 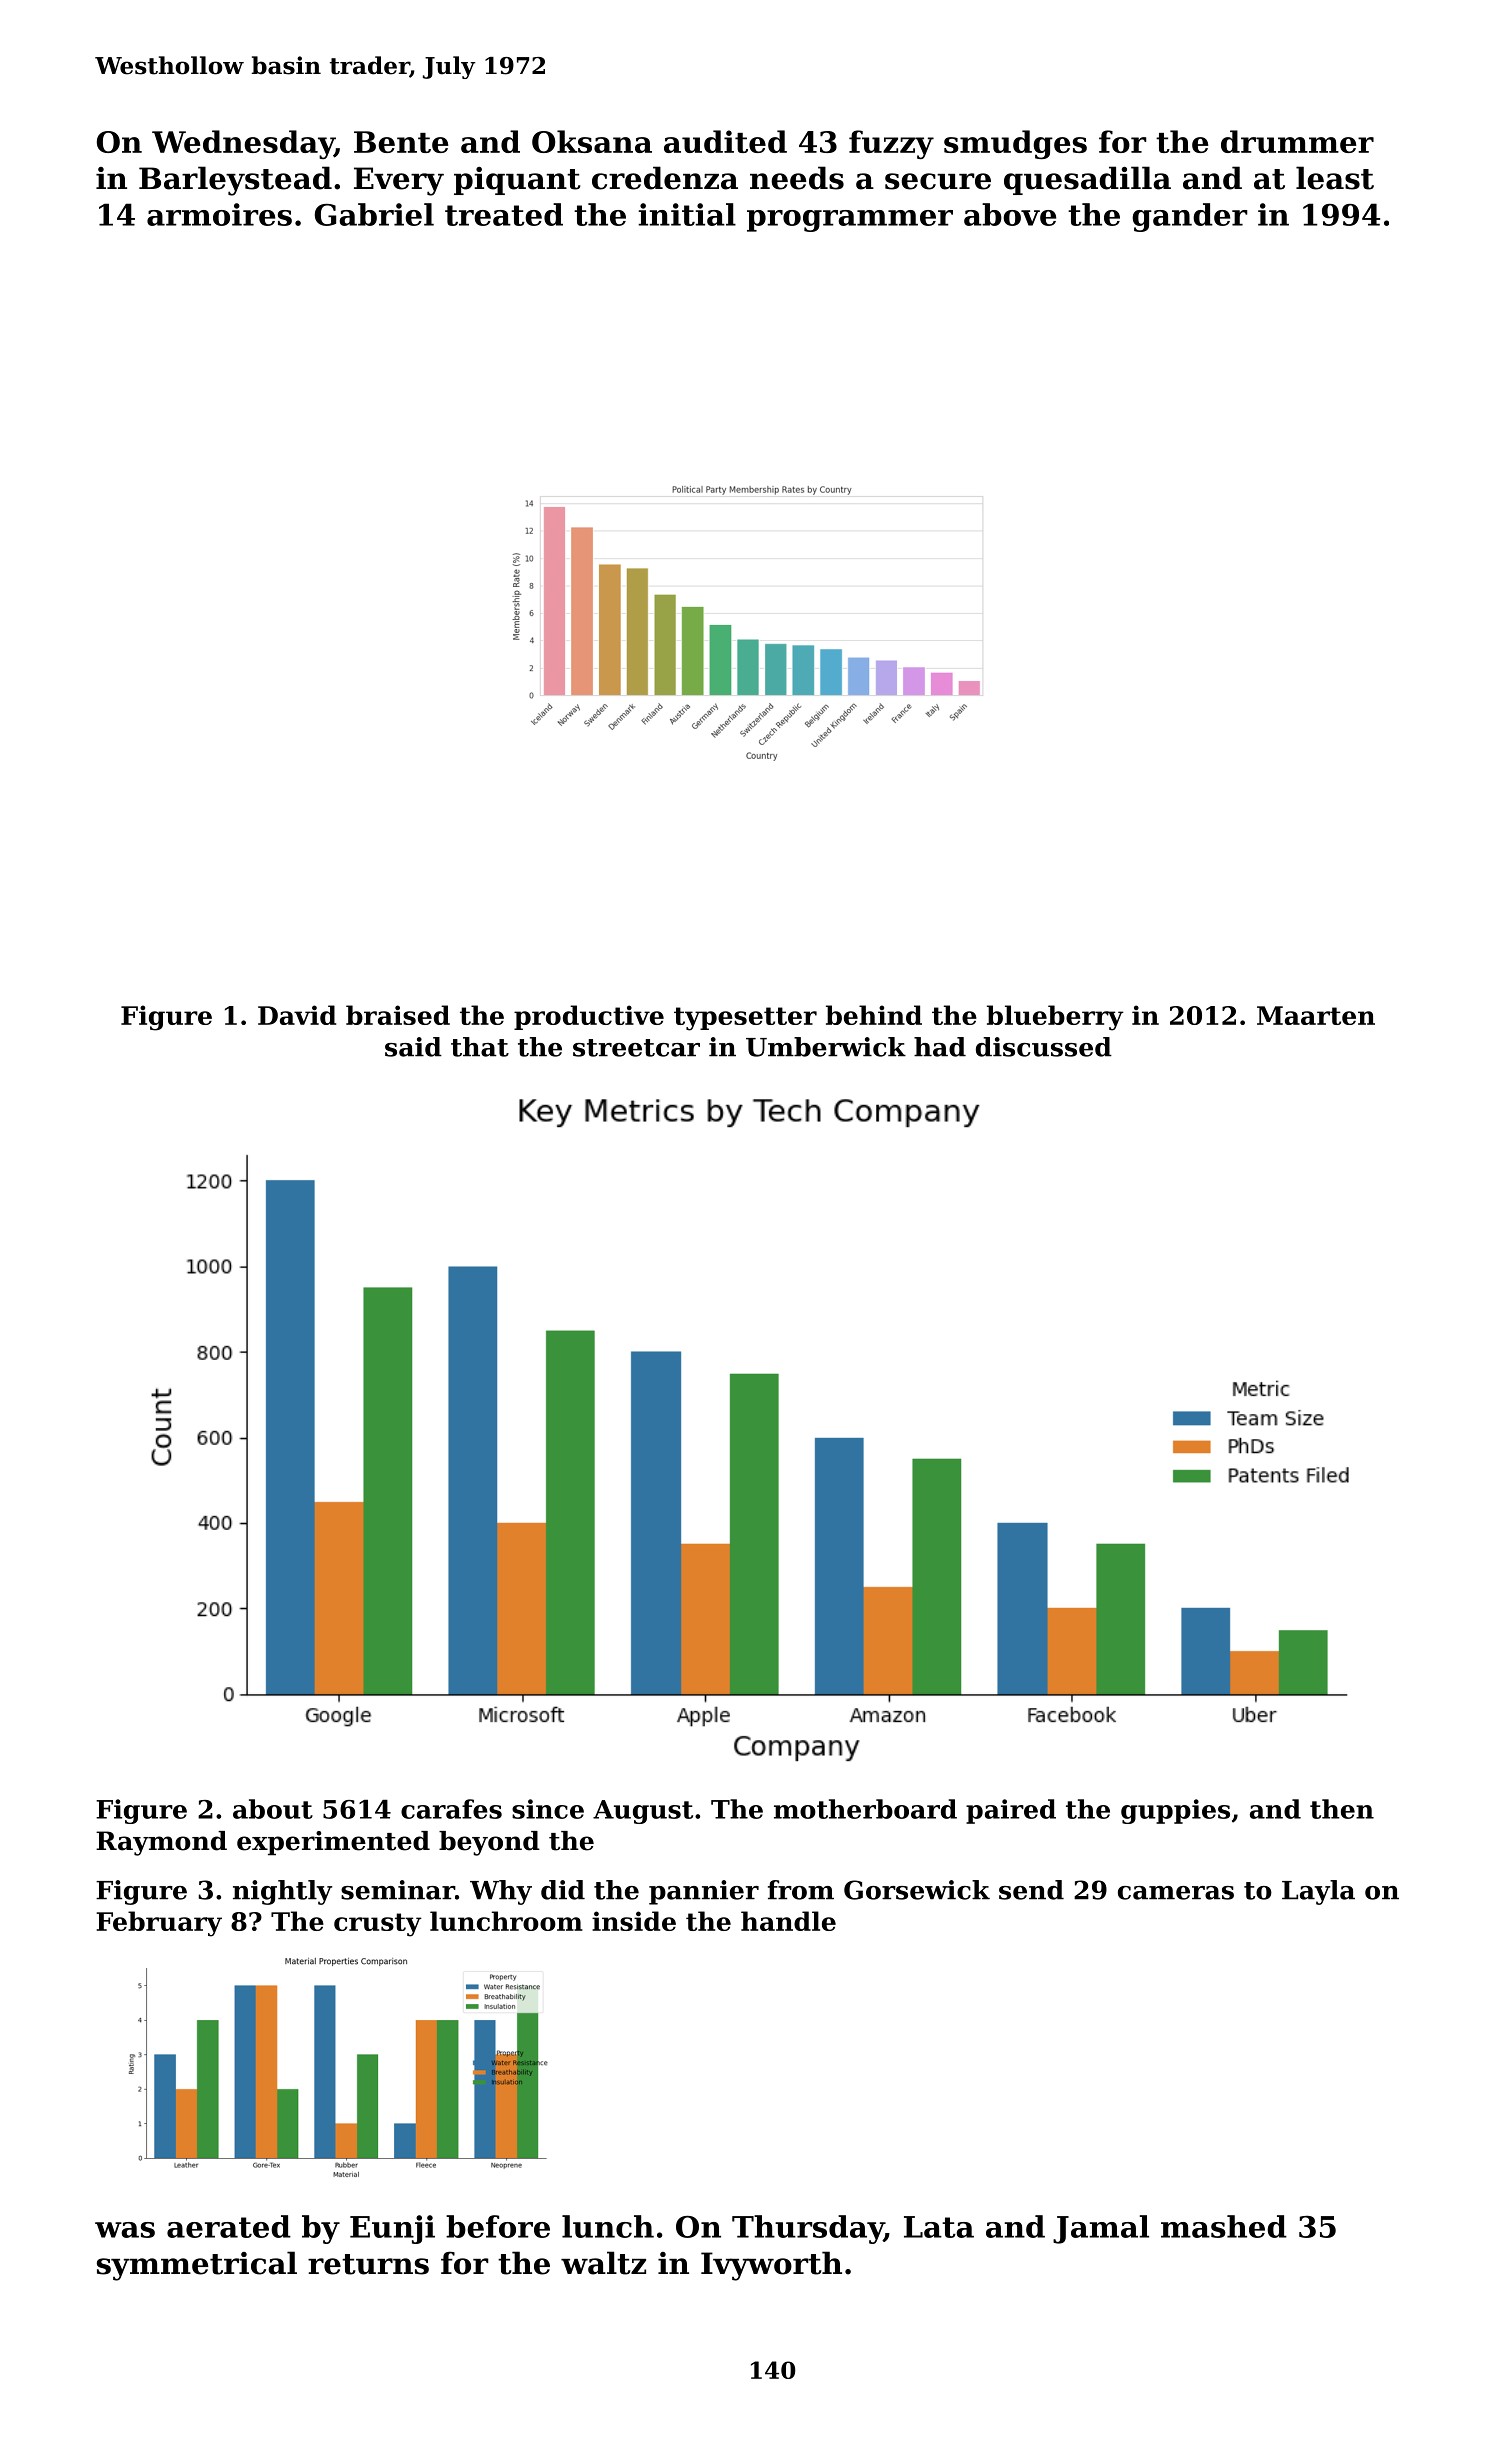 What do you see at coordinates (1044, 1047) in the screenshot?
I see `discussed` at bounding box center [1044, 1047].
